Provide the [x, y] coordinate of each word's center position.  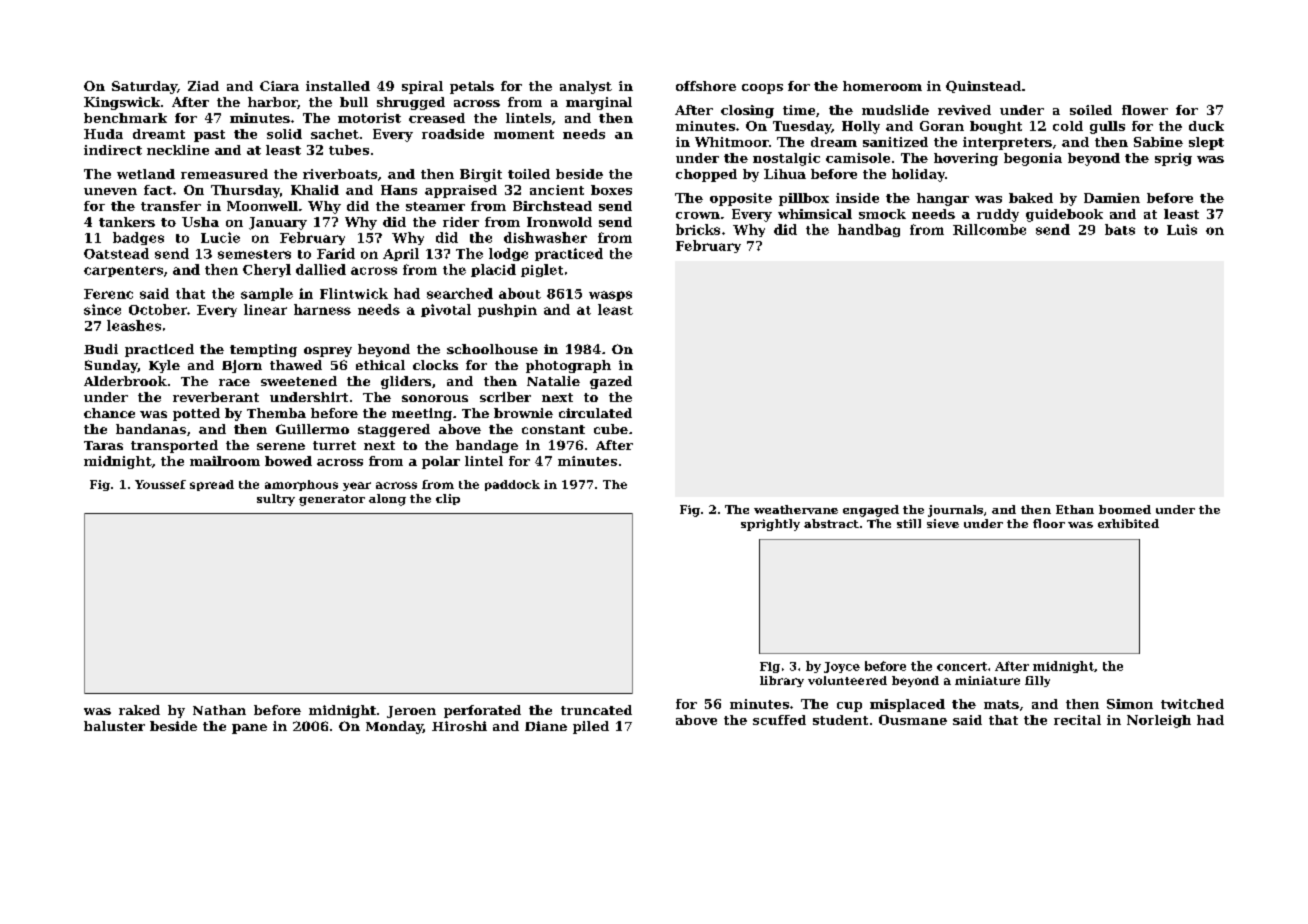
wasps [610, 296]
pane [249, 729]
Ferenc [108, 294]
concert [962, 666]
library [782, 681]
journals [955, 511]
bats [1120, 229]
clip [448, 499]
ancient [557, 190]
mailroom [225, 461]
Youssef [160, 484]
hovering [966, 159]
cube [611, 429]
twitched [1192, 704]
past [209, 136]
